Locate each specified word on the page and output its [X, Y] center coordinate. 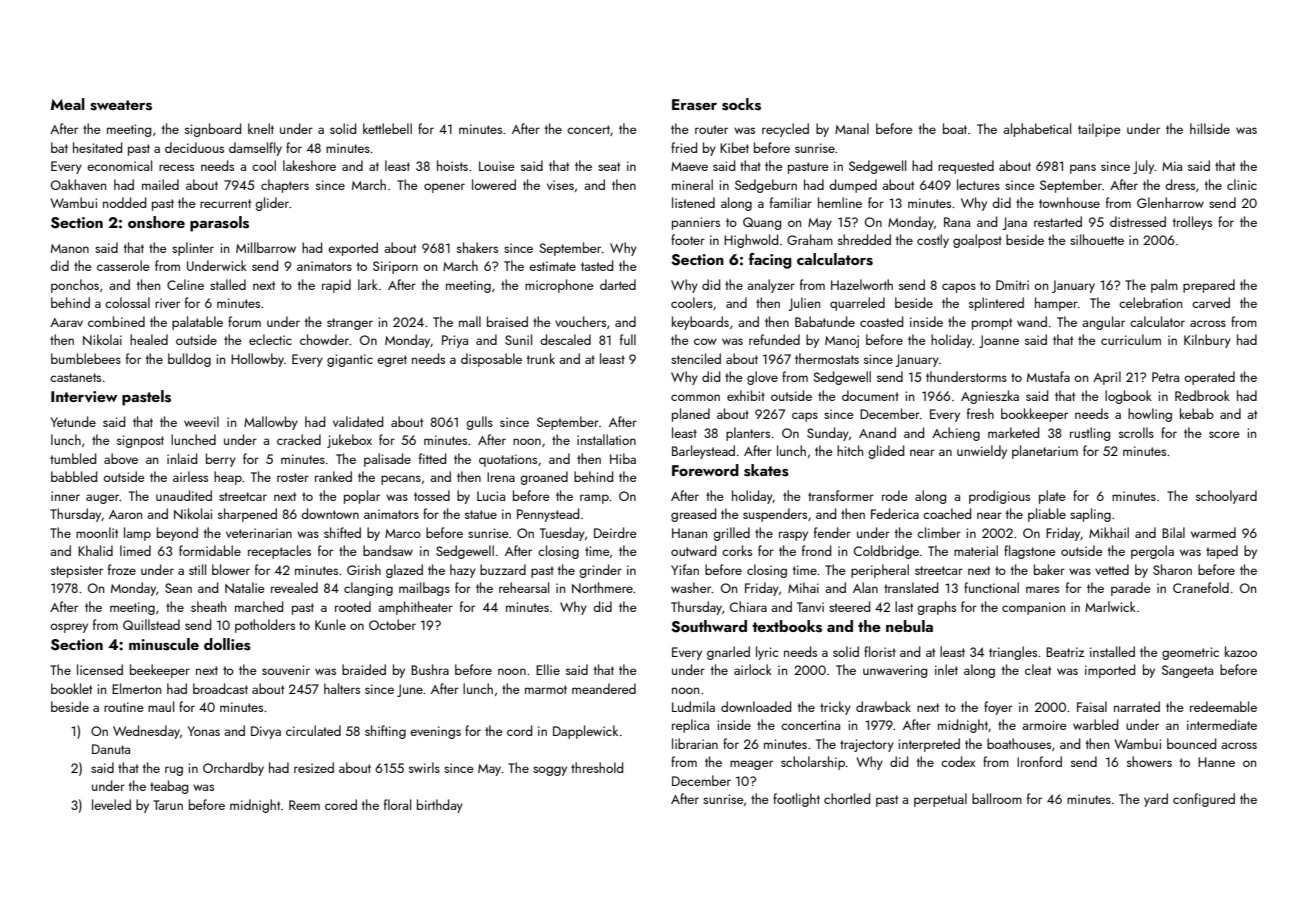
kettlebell [387, 128]
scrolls [1136, 432]
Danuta [111, 749]
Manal [852, 128]
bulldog [189, 360]
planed [691, 415]
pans [1083, 169]
